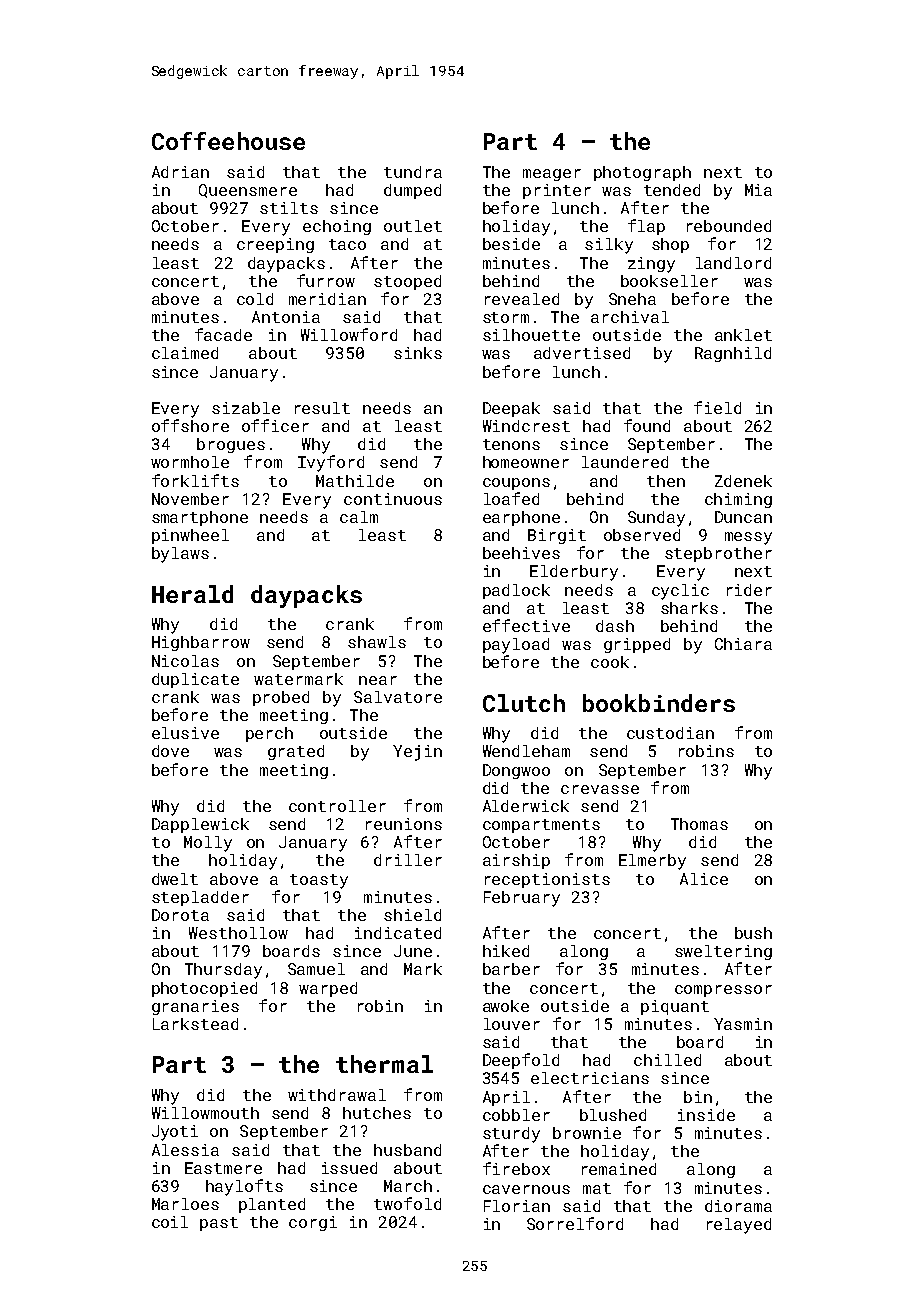 The width and height of the screenshot is (924, 1311). I want to click on printer, so click(557, 191).
